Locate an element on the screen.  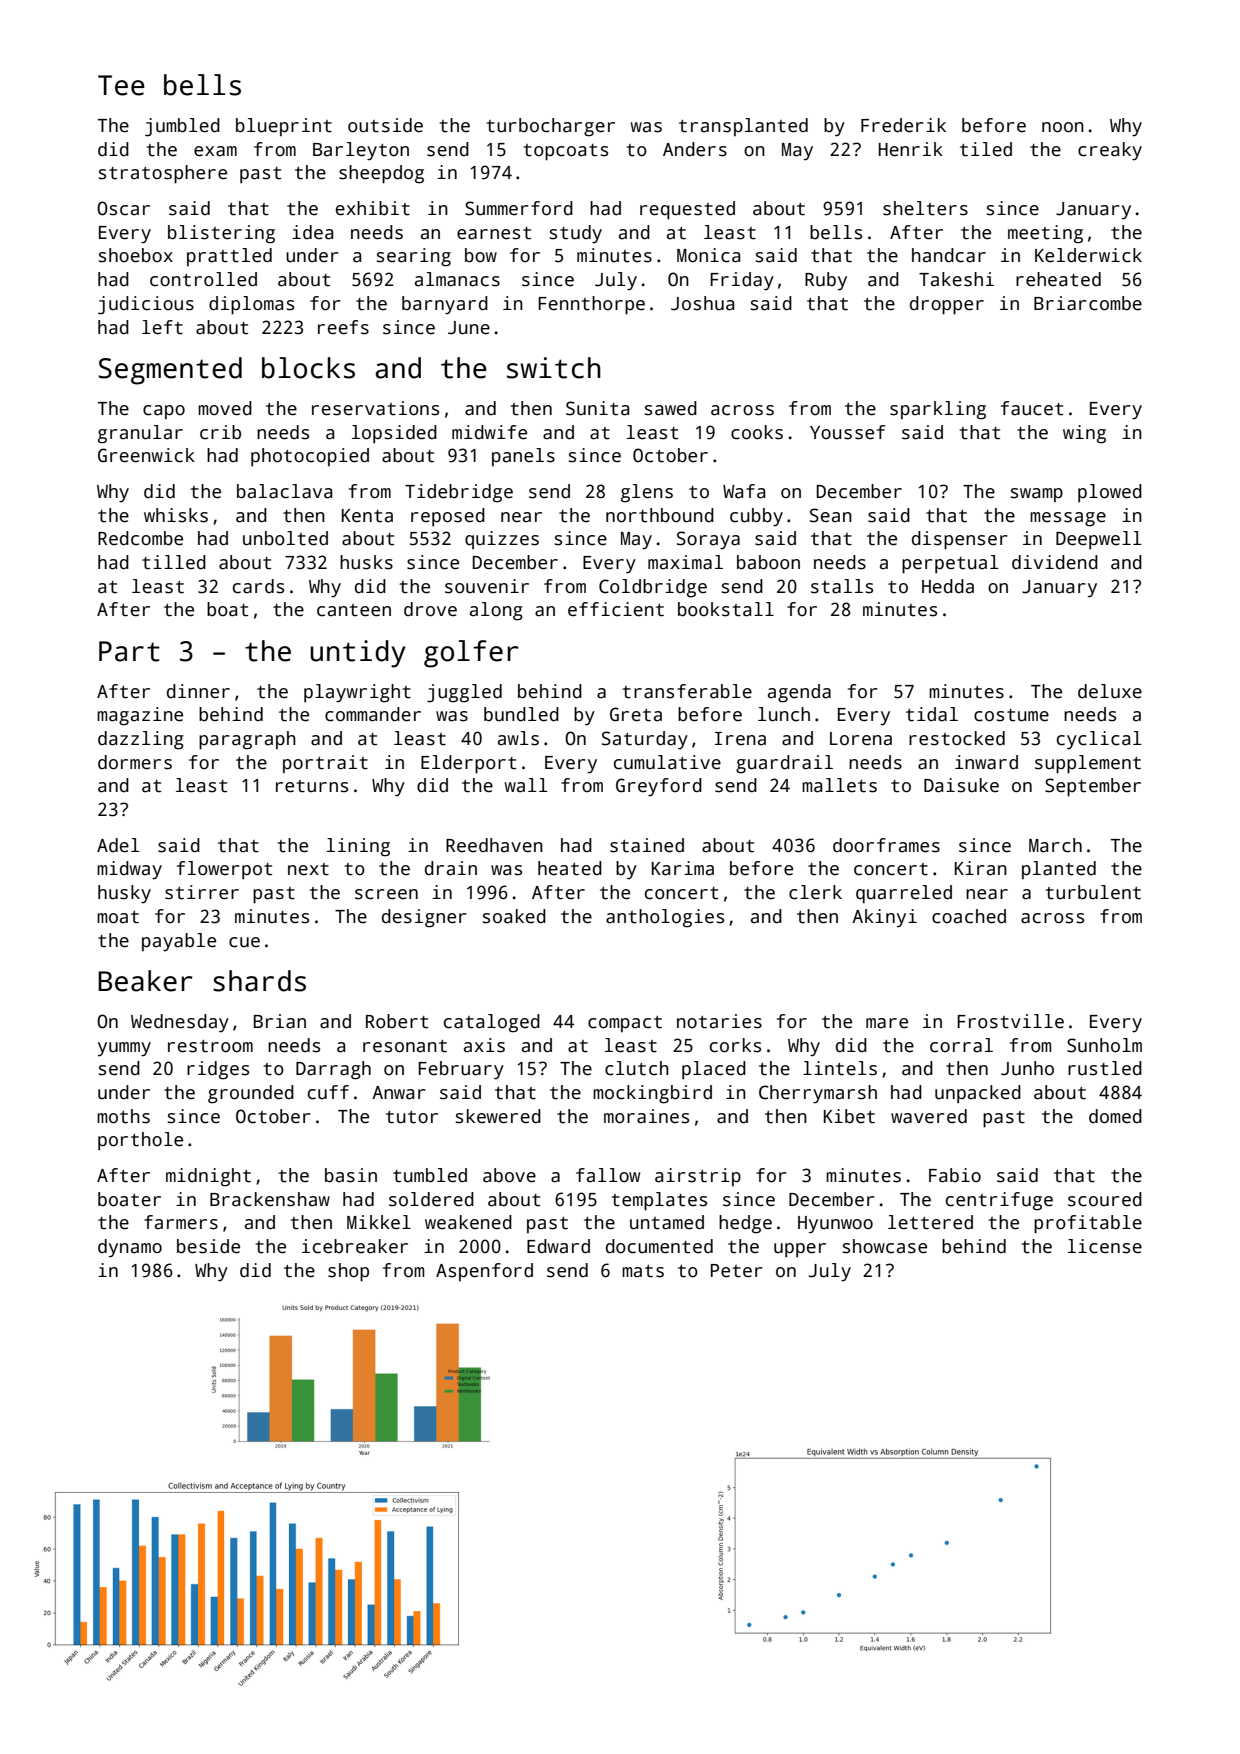
turbocharger is located at coordinates (550, 127).
